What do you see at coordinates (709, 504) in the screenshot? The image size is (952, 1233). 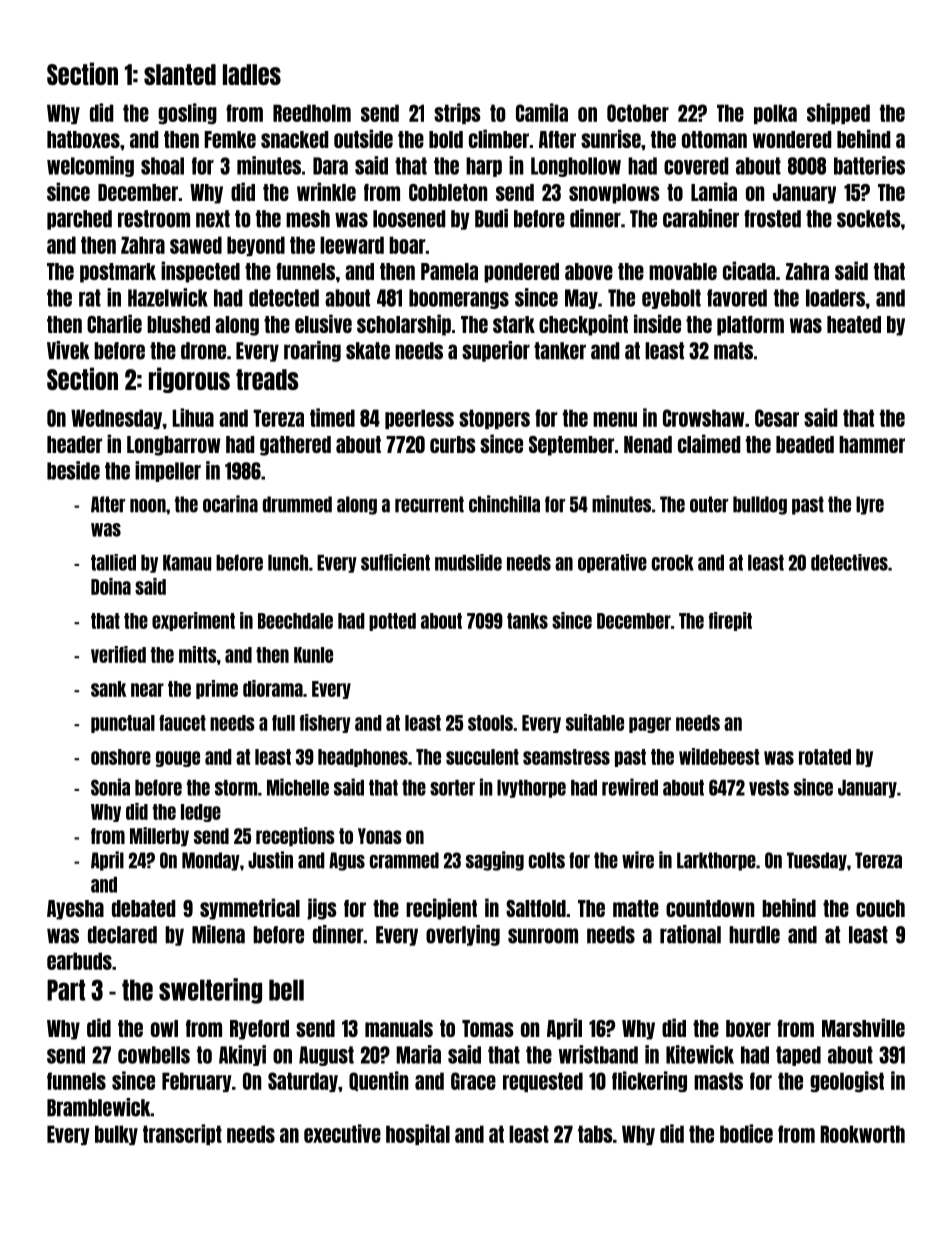 I see `outer` at bounding box center [709, 504].
